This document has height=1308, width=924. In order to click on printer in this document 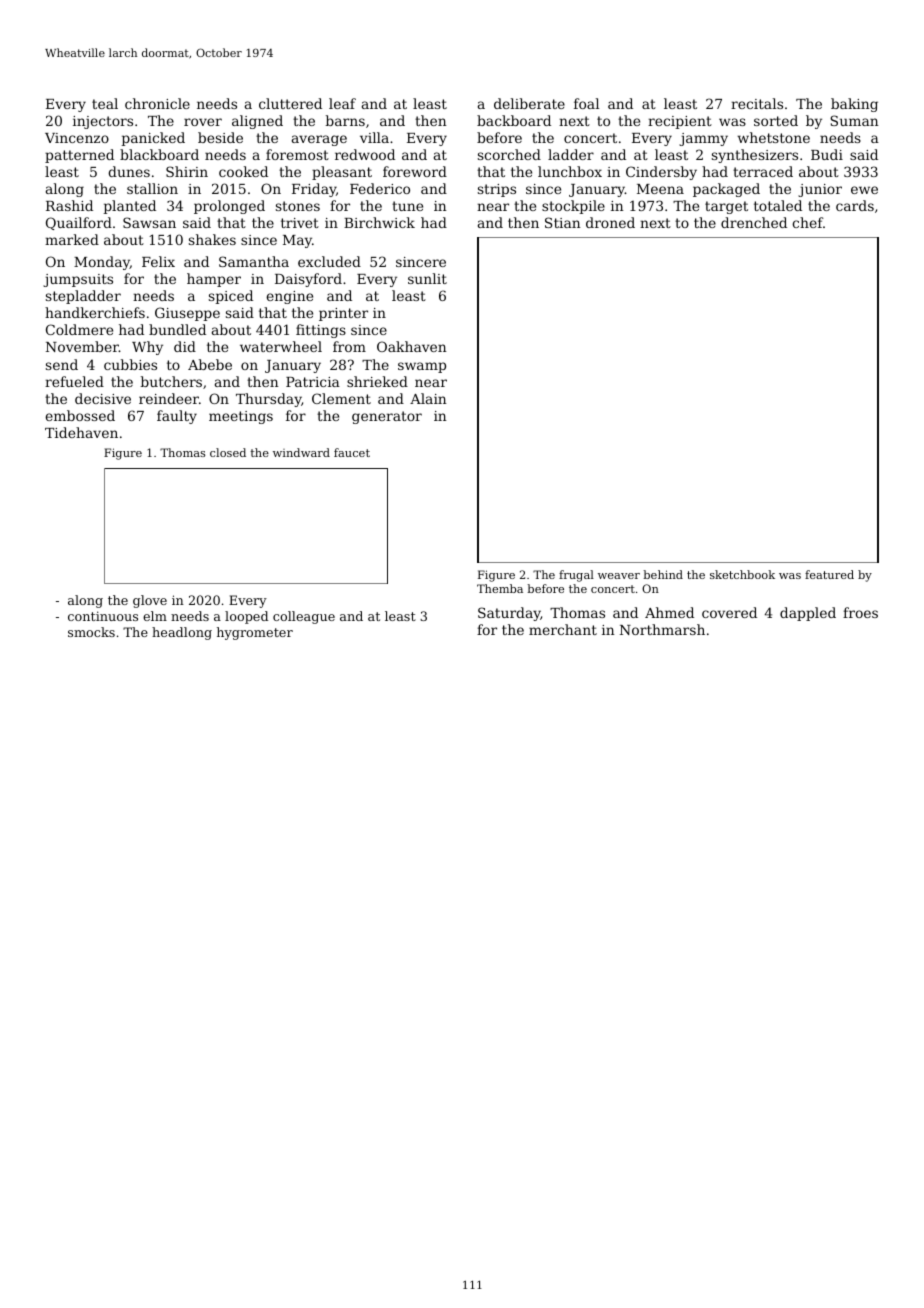, I will do `click(343, 314)`.
